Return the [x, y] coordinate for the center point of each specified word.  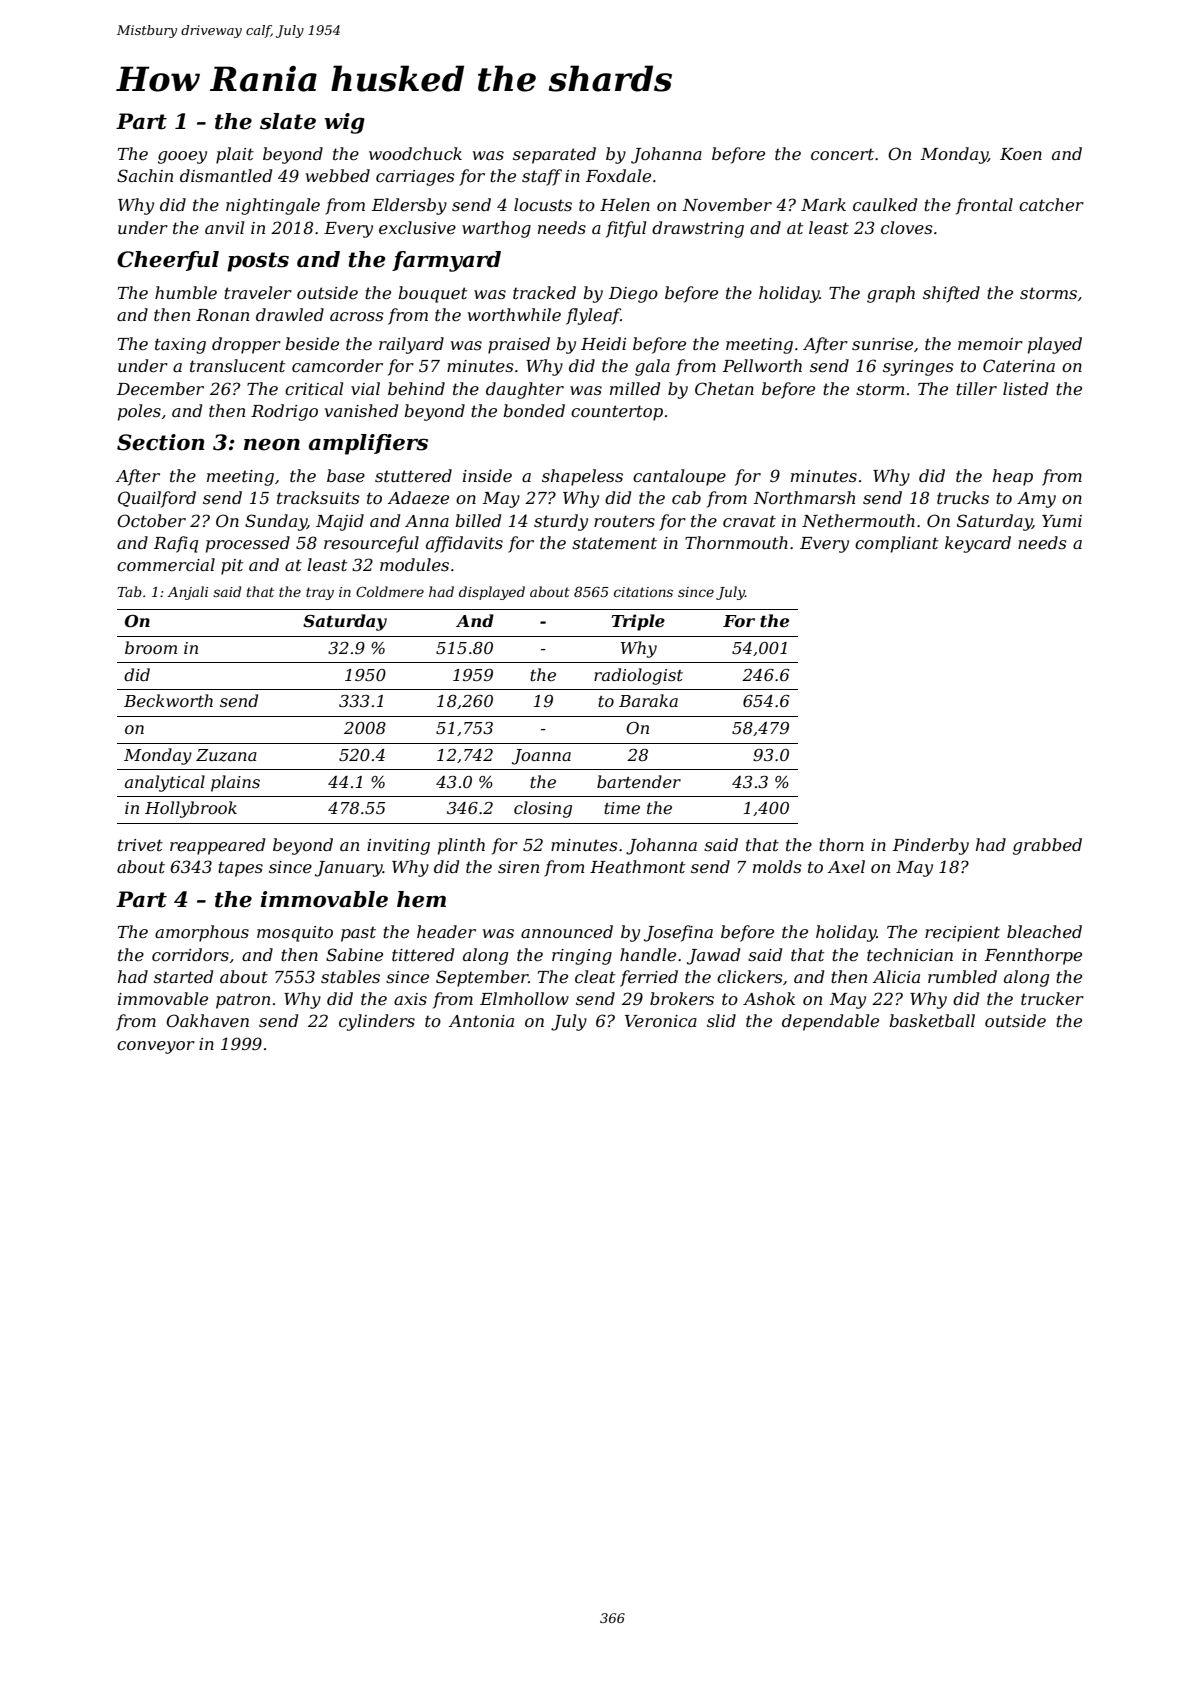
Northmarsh [804, 497]
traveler [258, 292]
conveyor [156, 1047]
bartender [639, 781]
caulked [885, 204]
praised [519, 345]
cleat [595, 976]
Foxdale [618, 175]
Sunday [276, 522]
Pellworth [762, 365]
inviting [398, 847]
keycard [978, 544]
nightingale [273, 206]
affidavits [464, 544]
